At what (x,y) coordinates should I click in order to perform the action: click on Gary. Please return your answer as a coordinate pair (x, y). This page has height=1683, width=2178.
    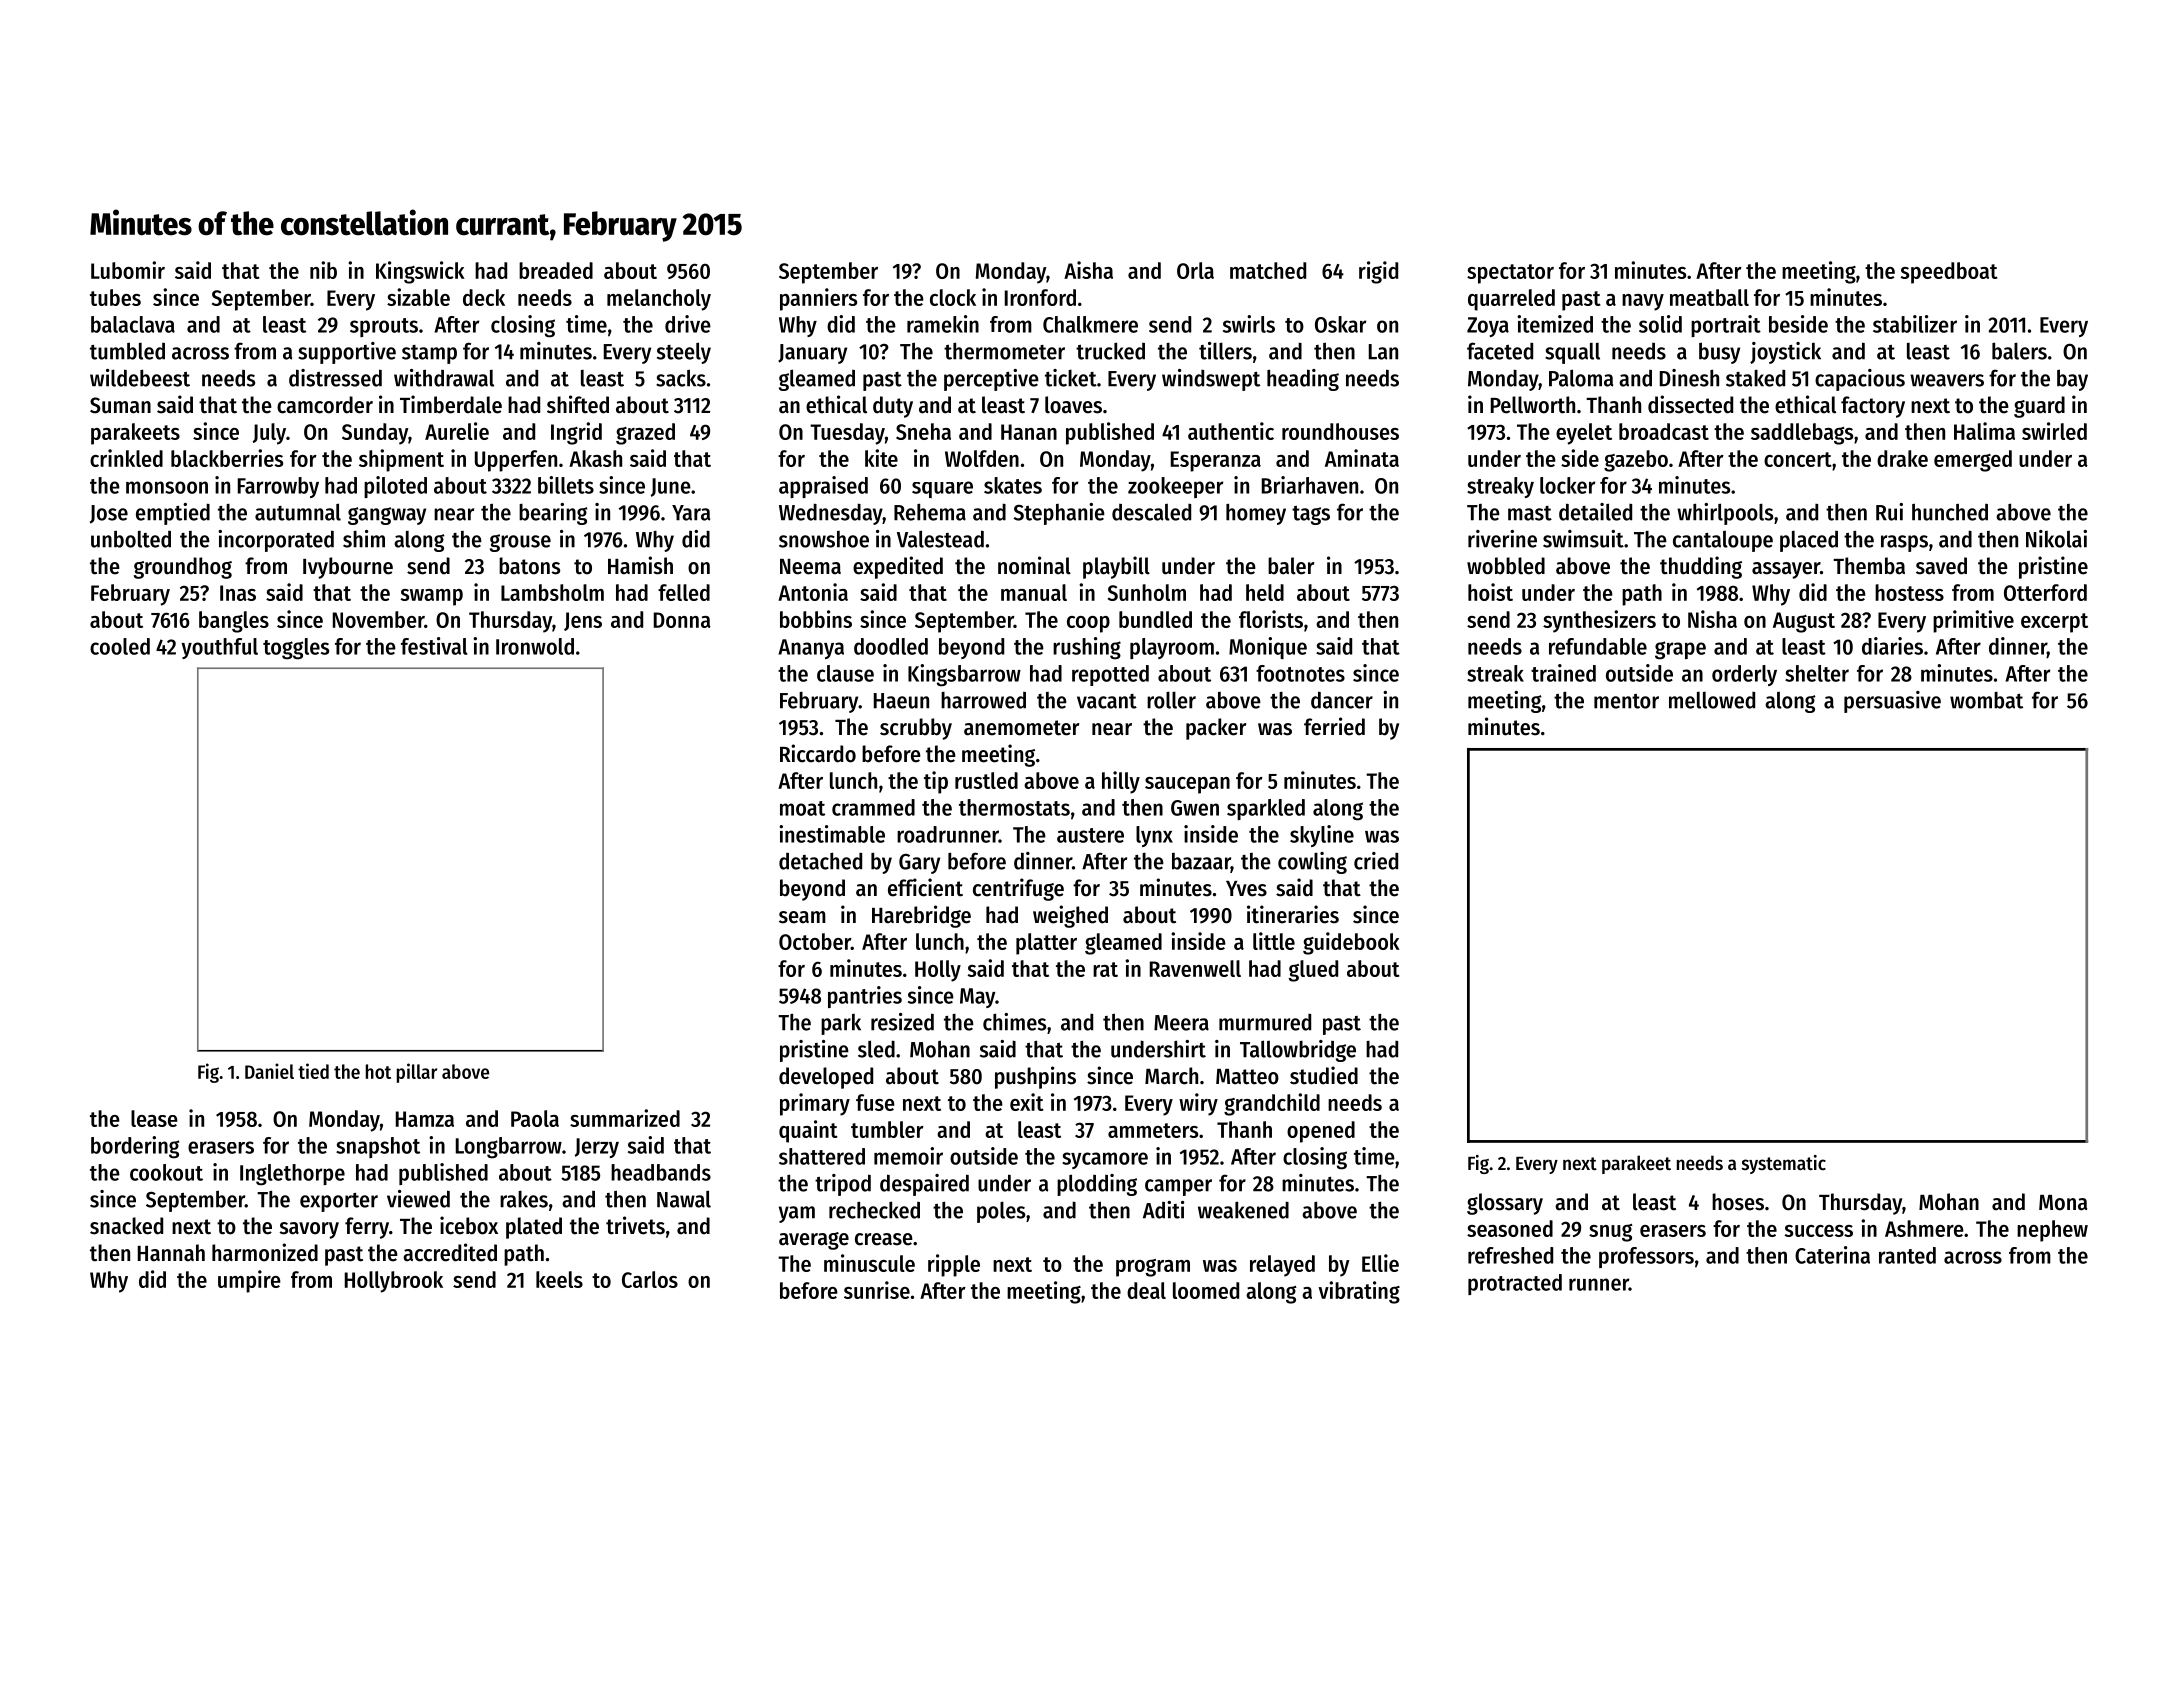
    Looking at the image, I should click on (919, 864).
